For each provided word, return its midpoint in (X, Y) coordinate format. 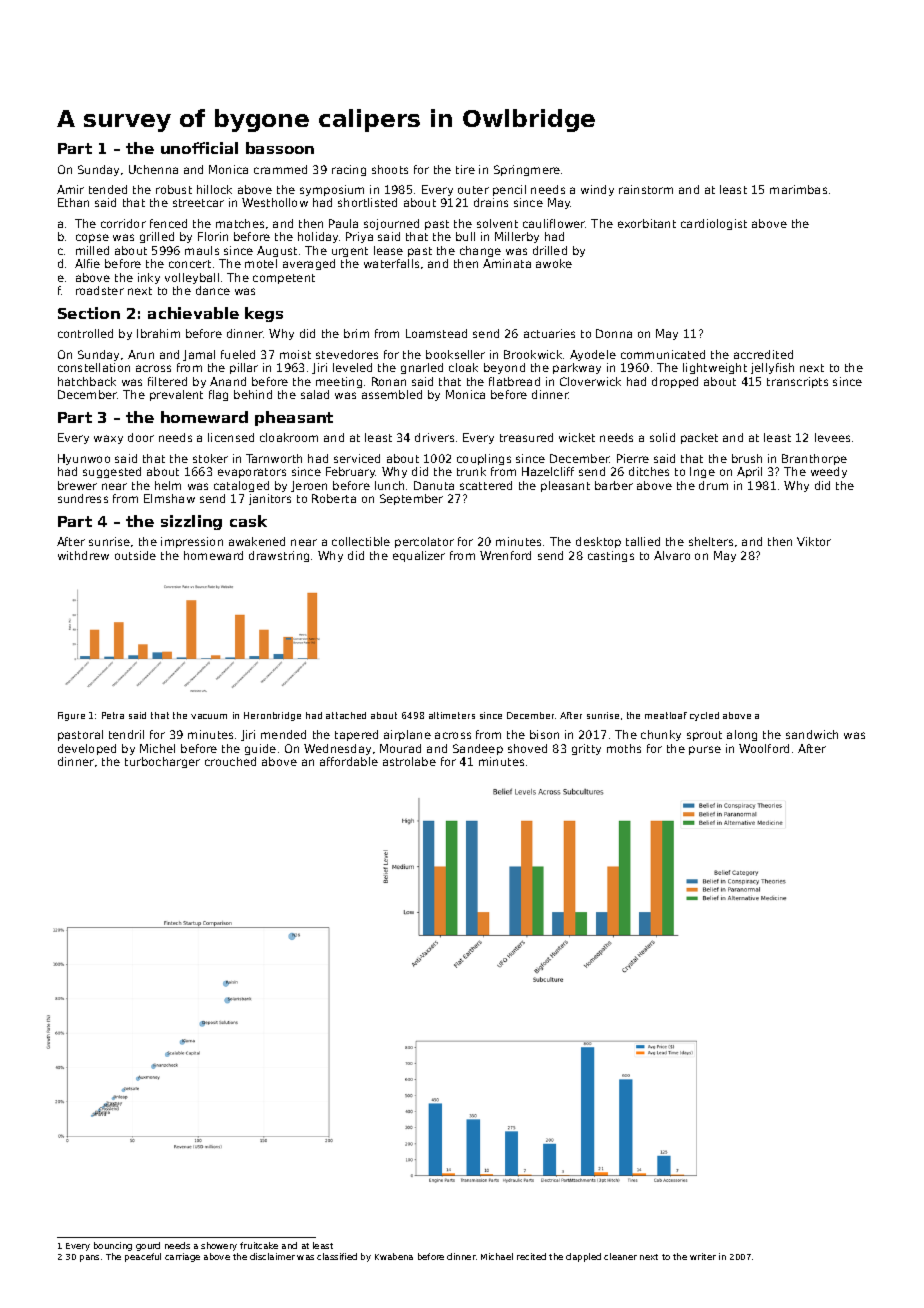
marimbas (798, 189)
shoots (390, 169)
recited (531, 1256)
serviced (357, 458)
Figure (71, 716)
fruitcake (259, 1245)
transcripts (797, 382)
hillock (214, 189)
